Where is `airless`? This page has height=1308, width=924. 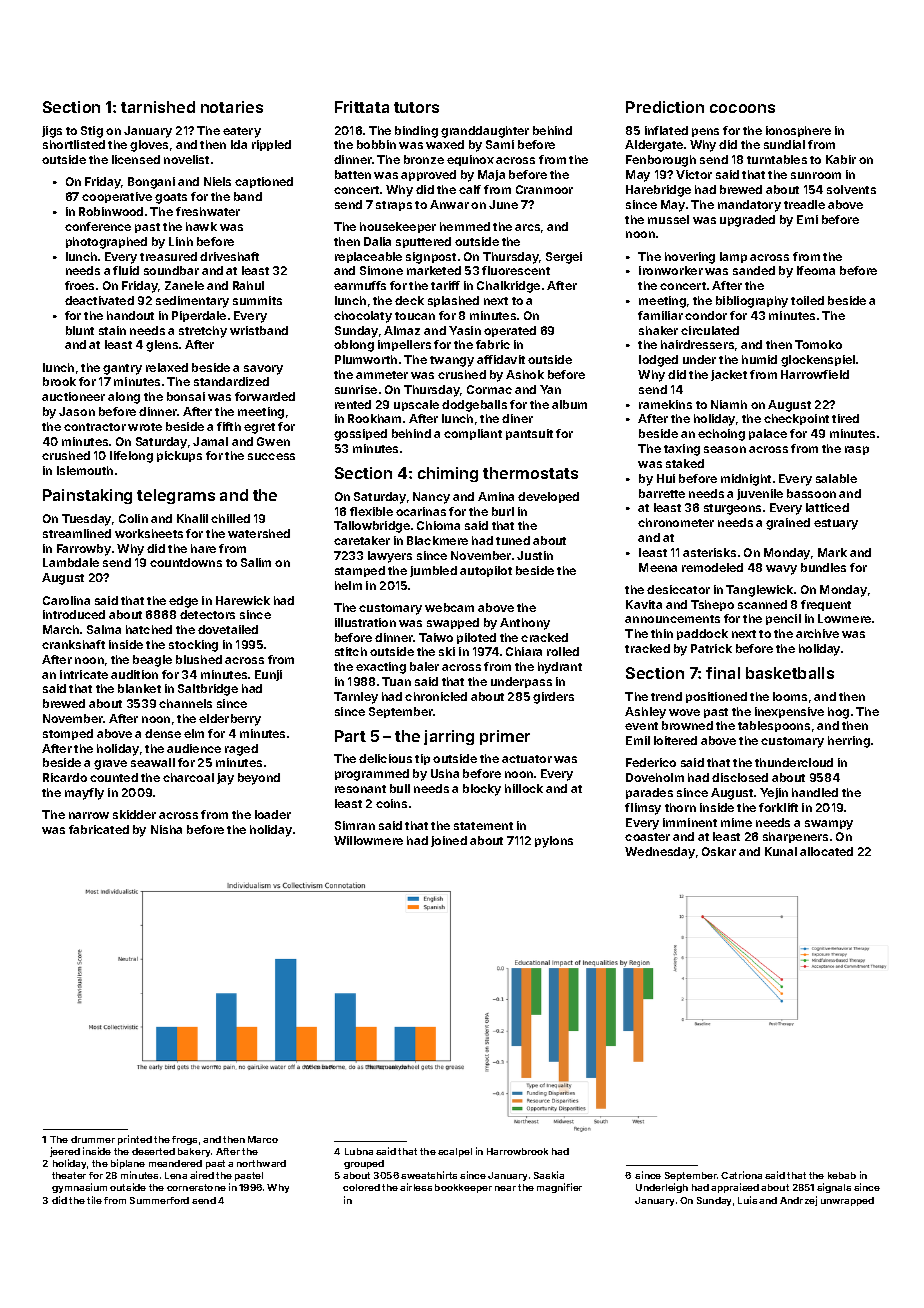 airless is located at coordinates (416, 1187).
